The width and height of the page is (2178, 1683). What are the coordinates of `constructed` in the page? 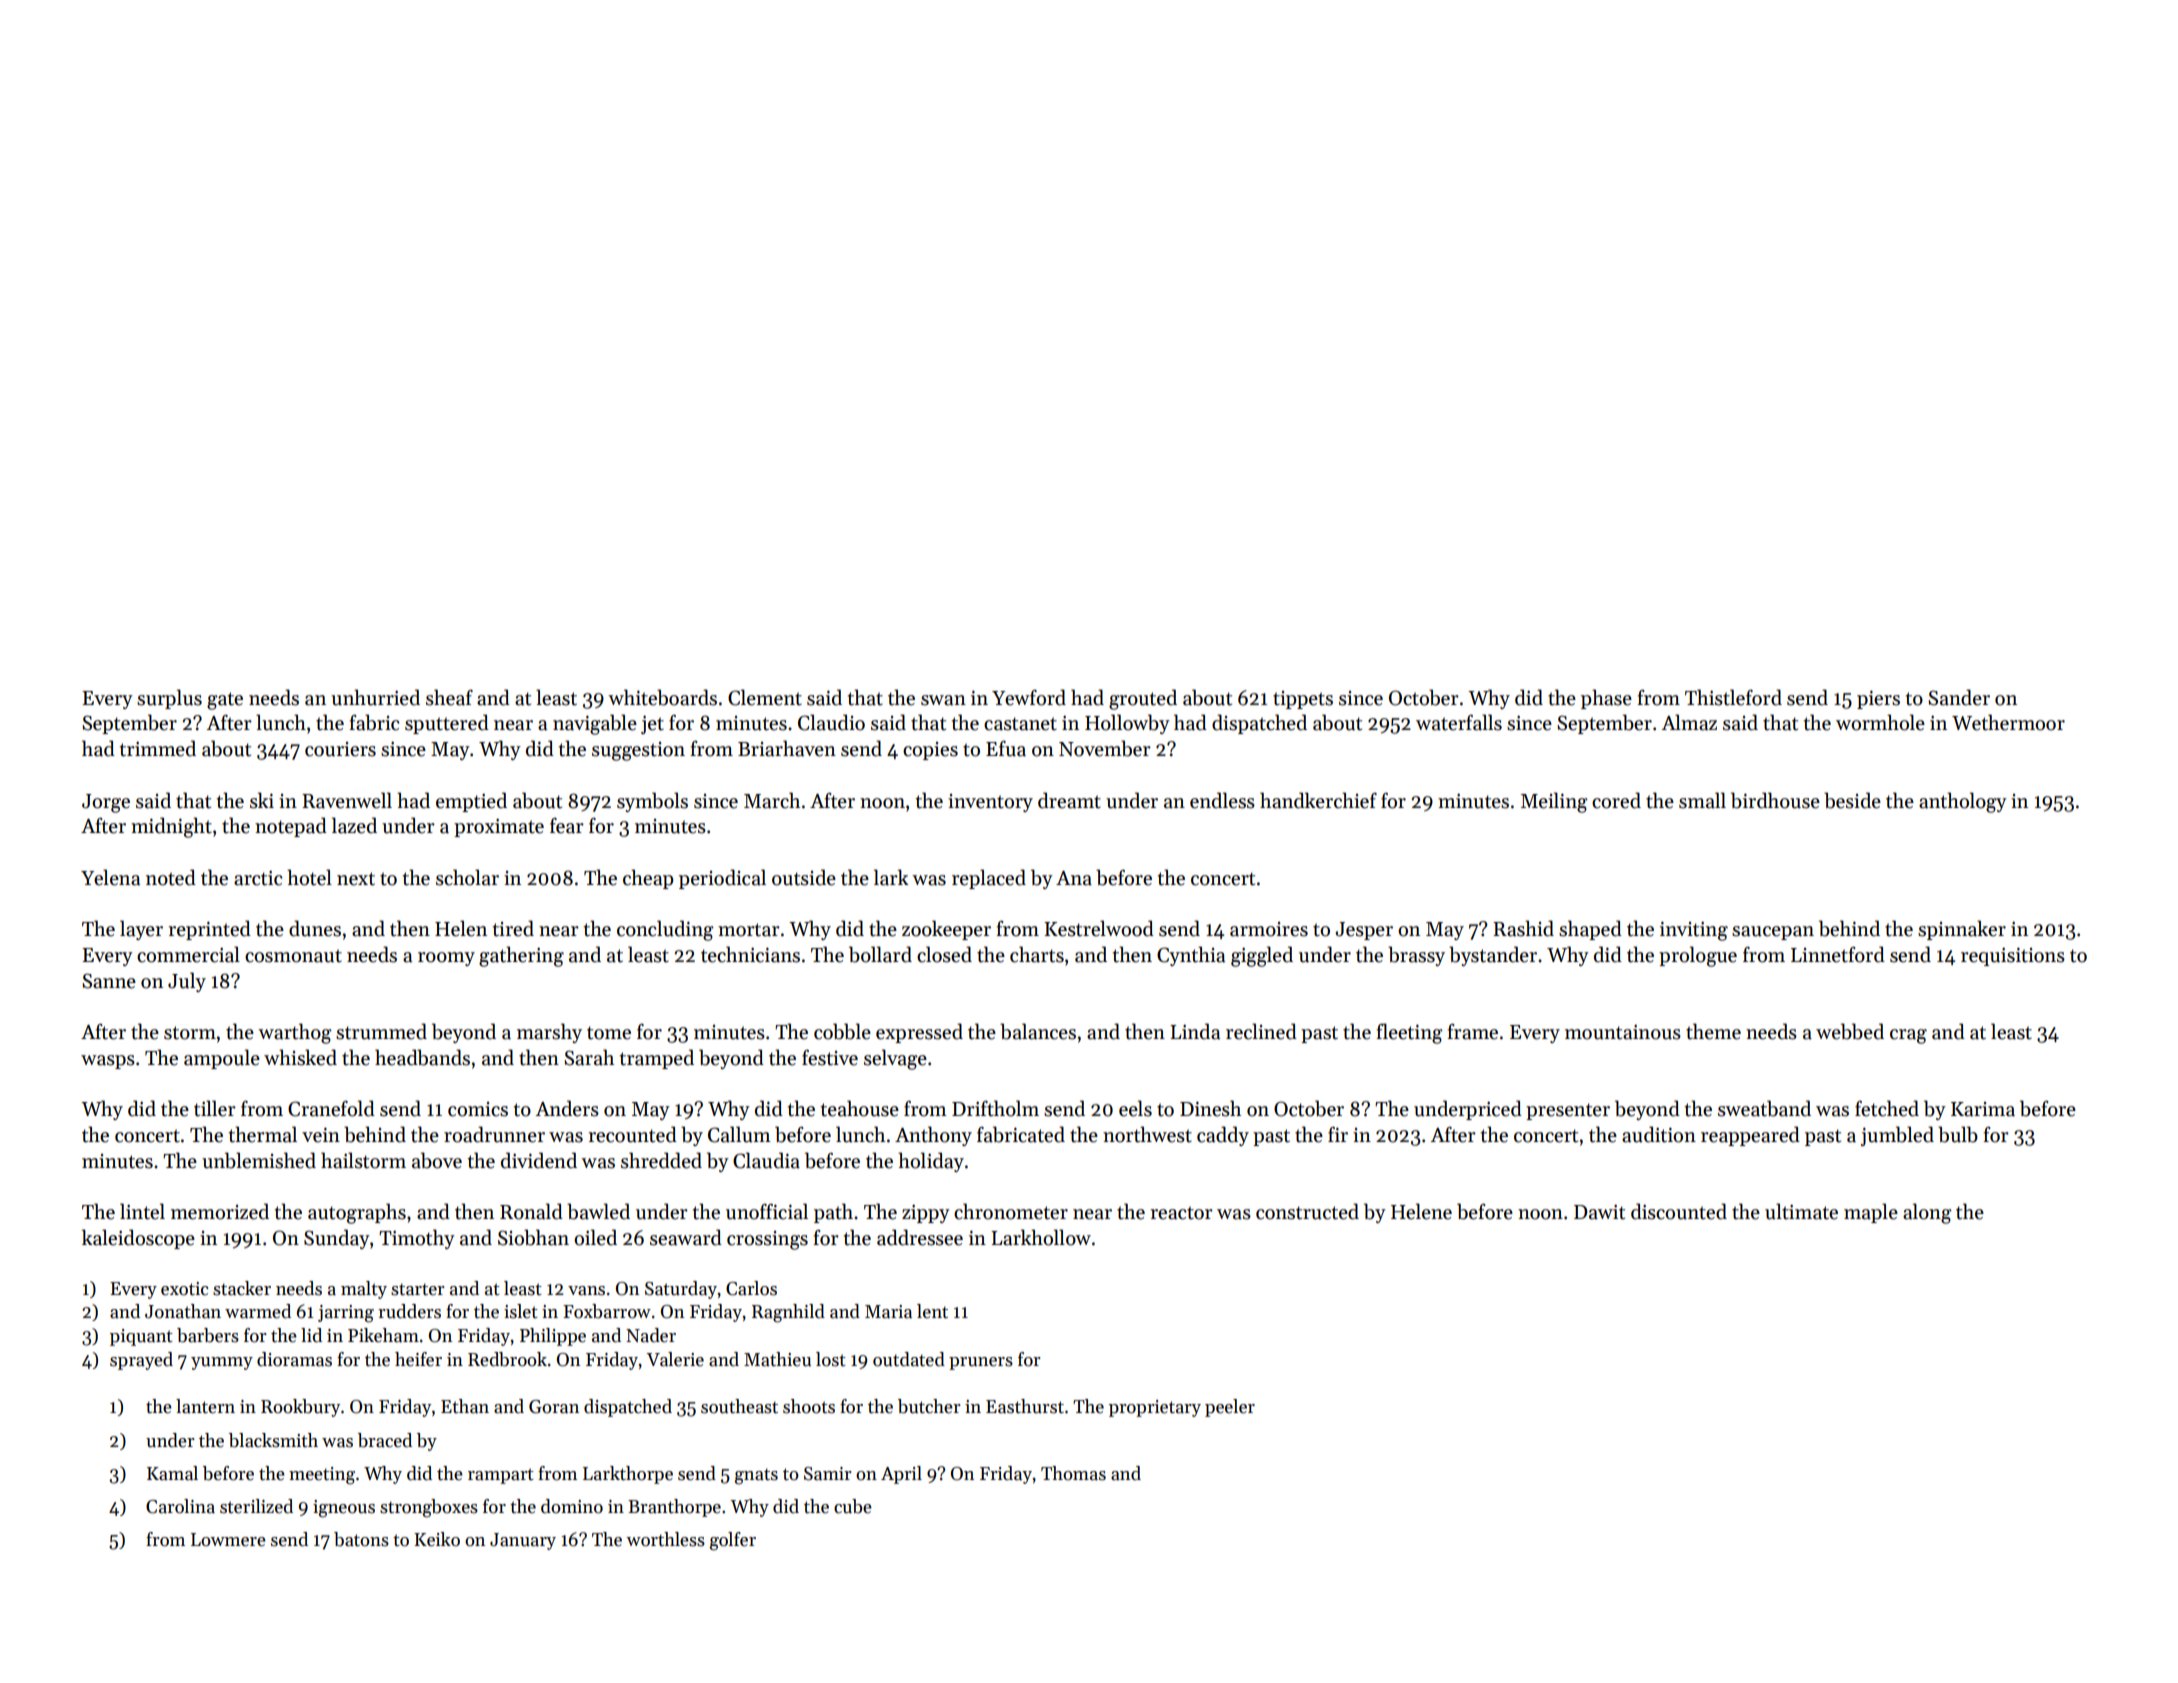 It's located at (1307, 1211).
